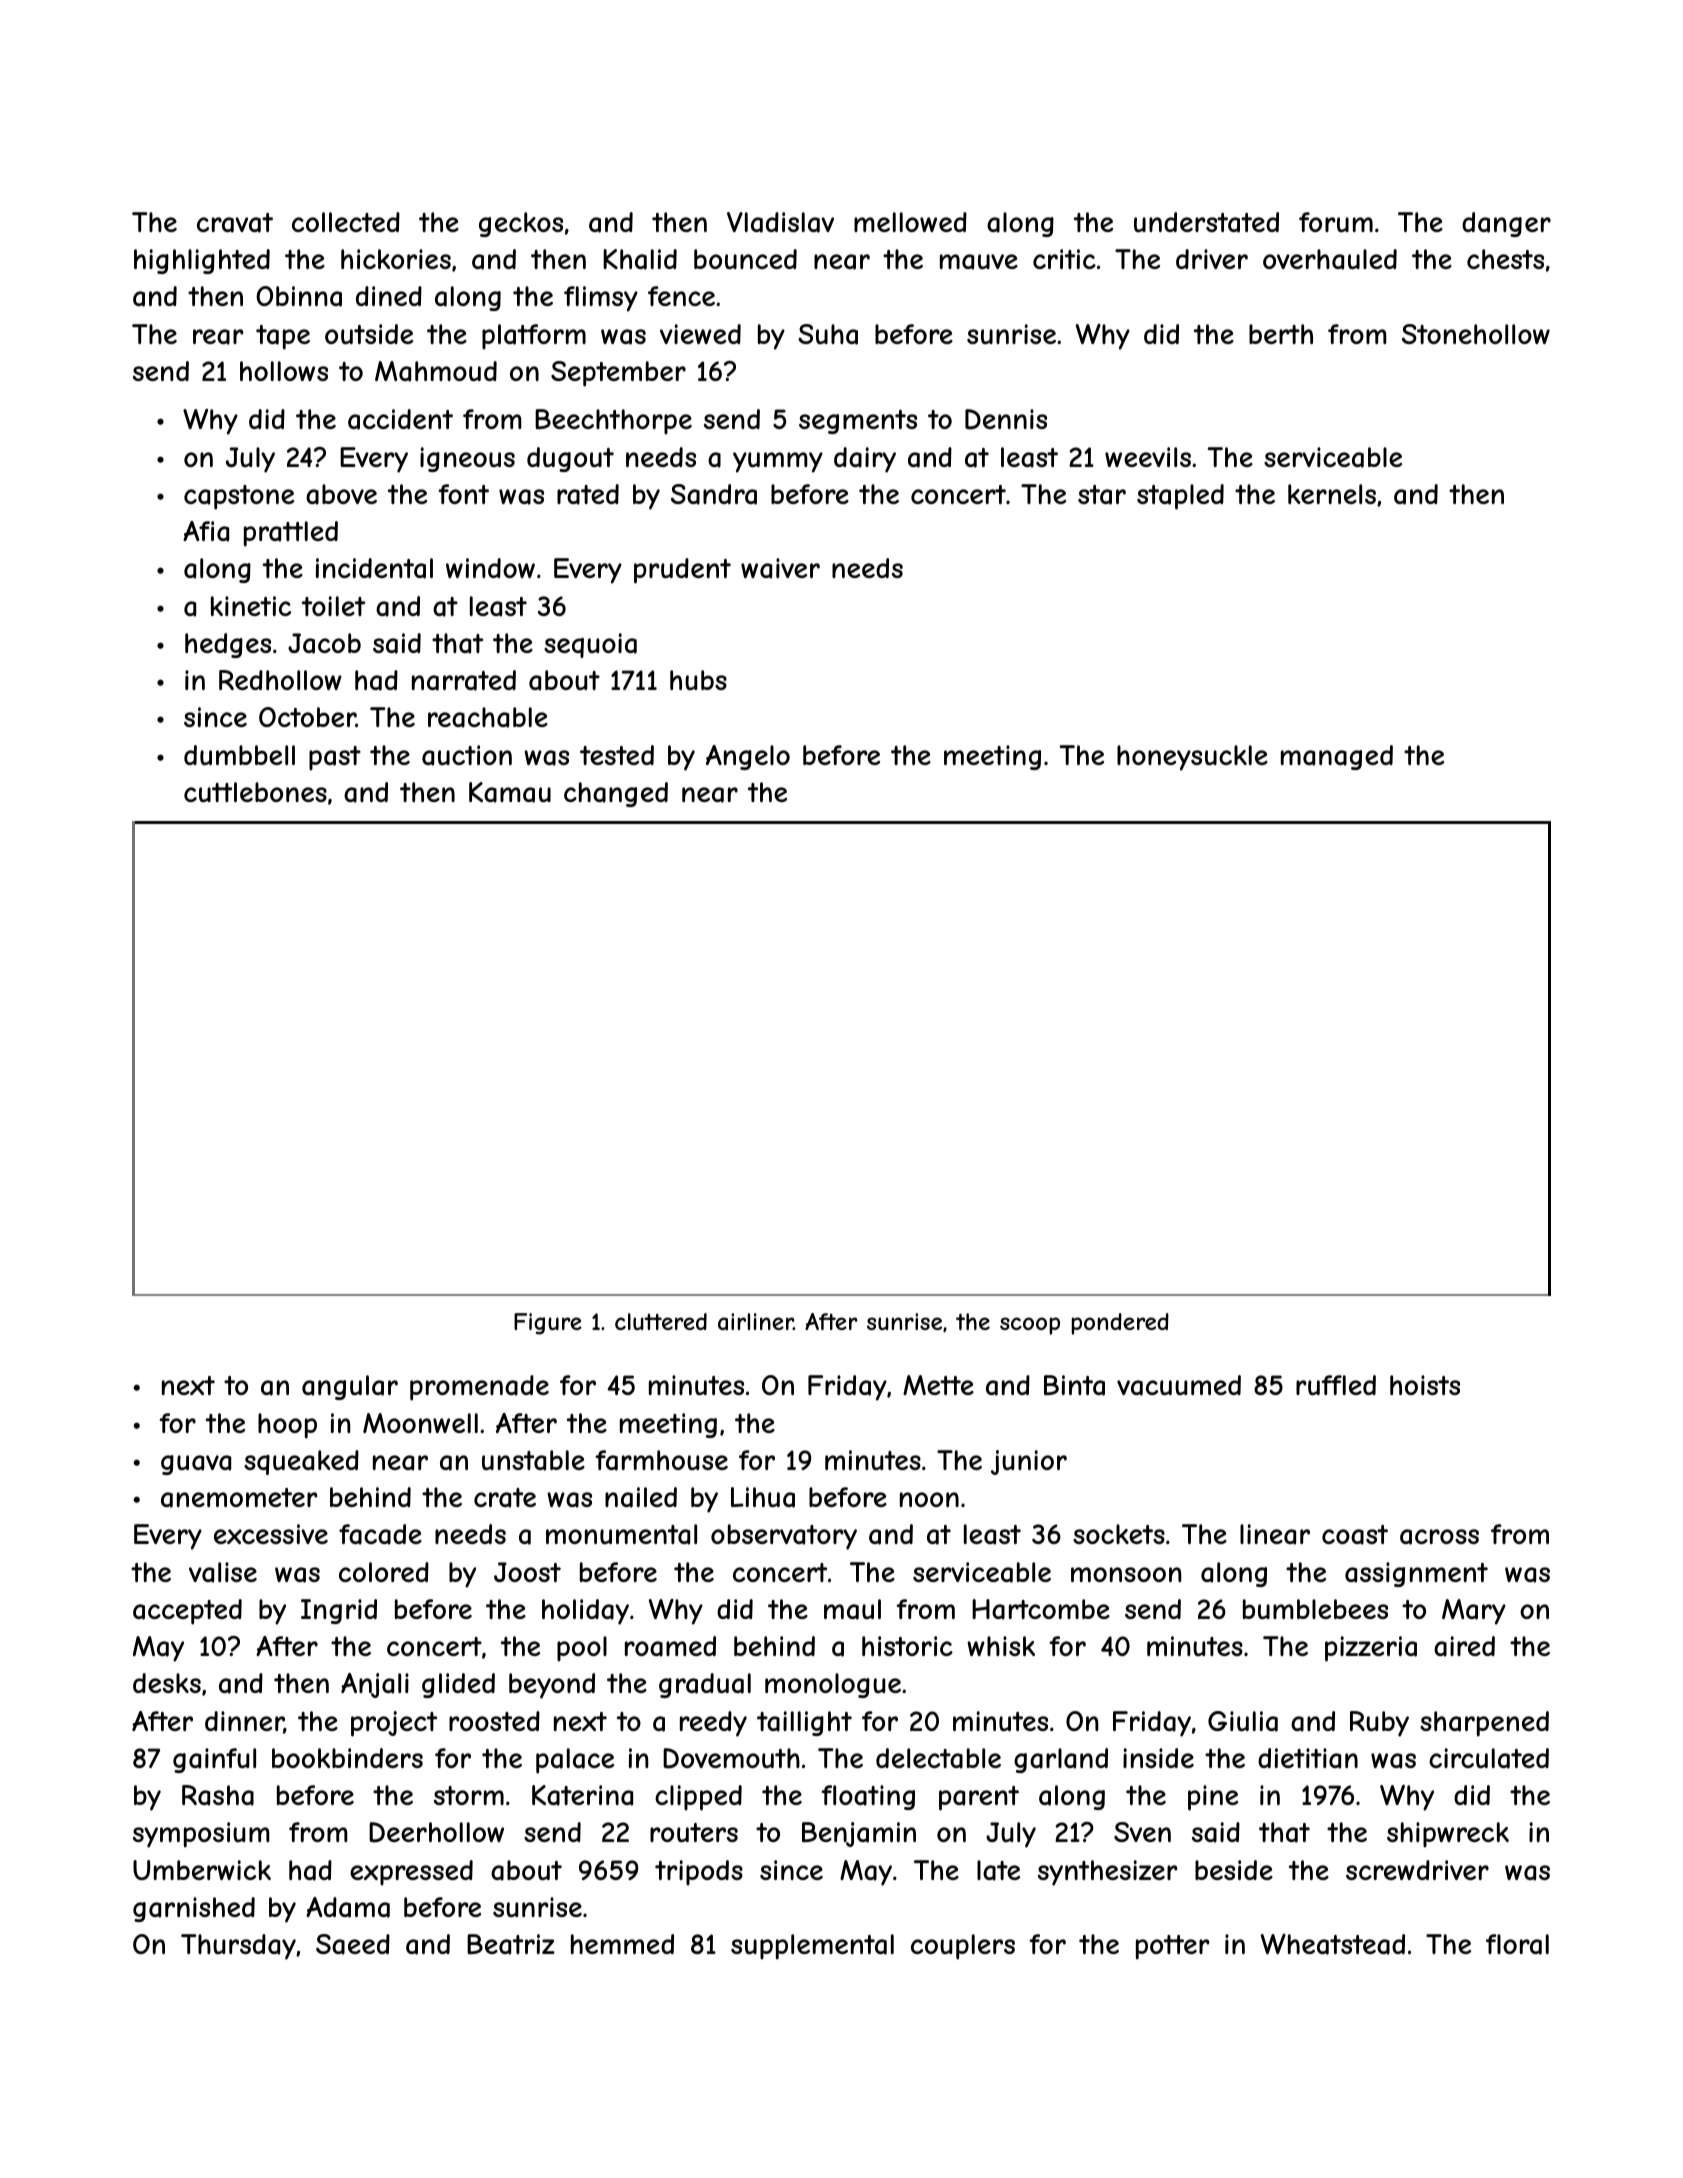 The image size is (1683, 2178). I want to click on airliner, so click(755, 1322).
